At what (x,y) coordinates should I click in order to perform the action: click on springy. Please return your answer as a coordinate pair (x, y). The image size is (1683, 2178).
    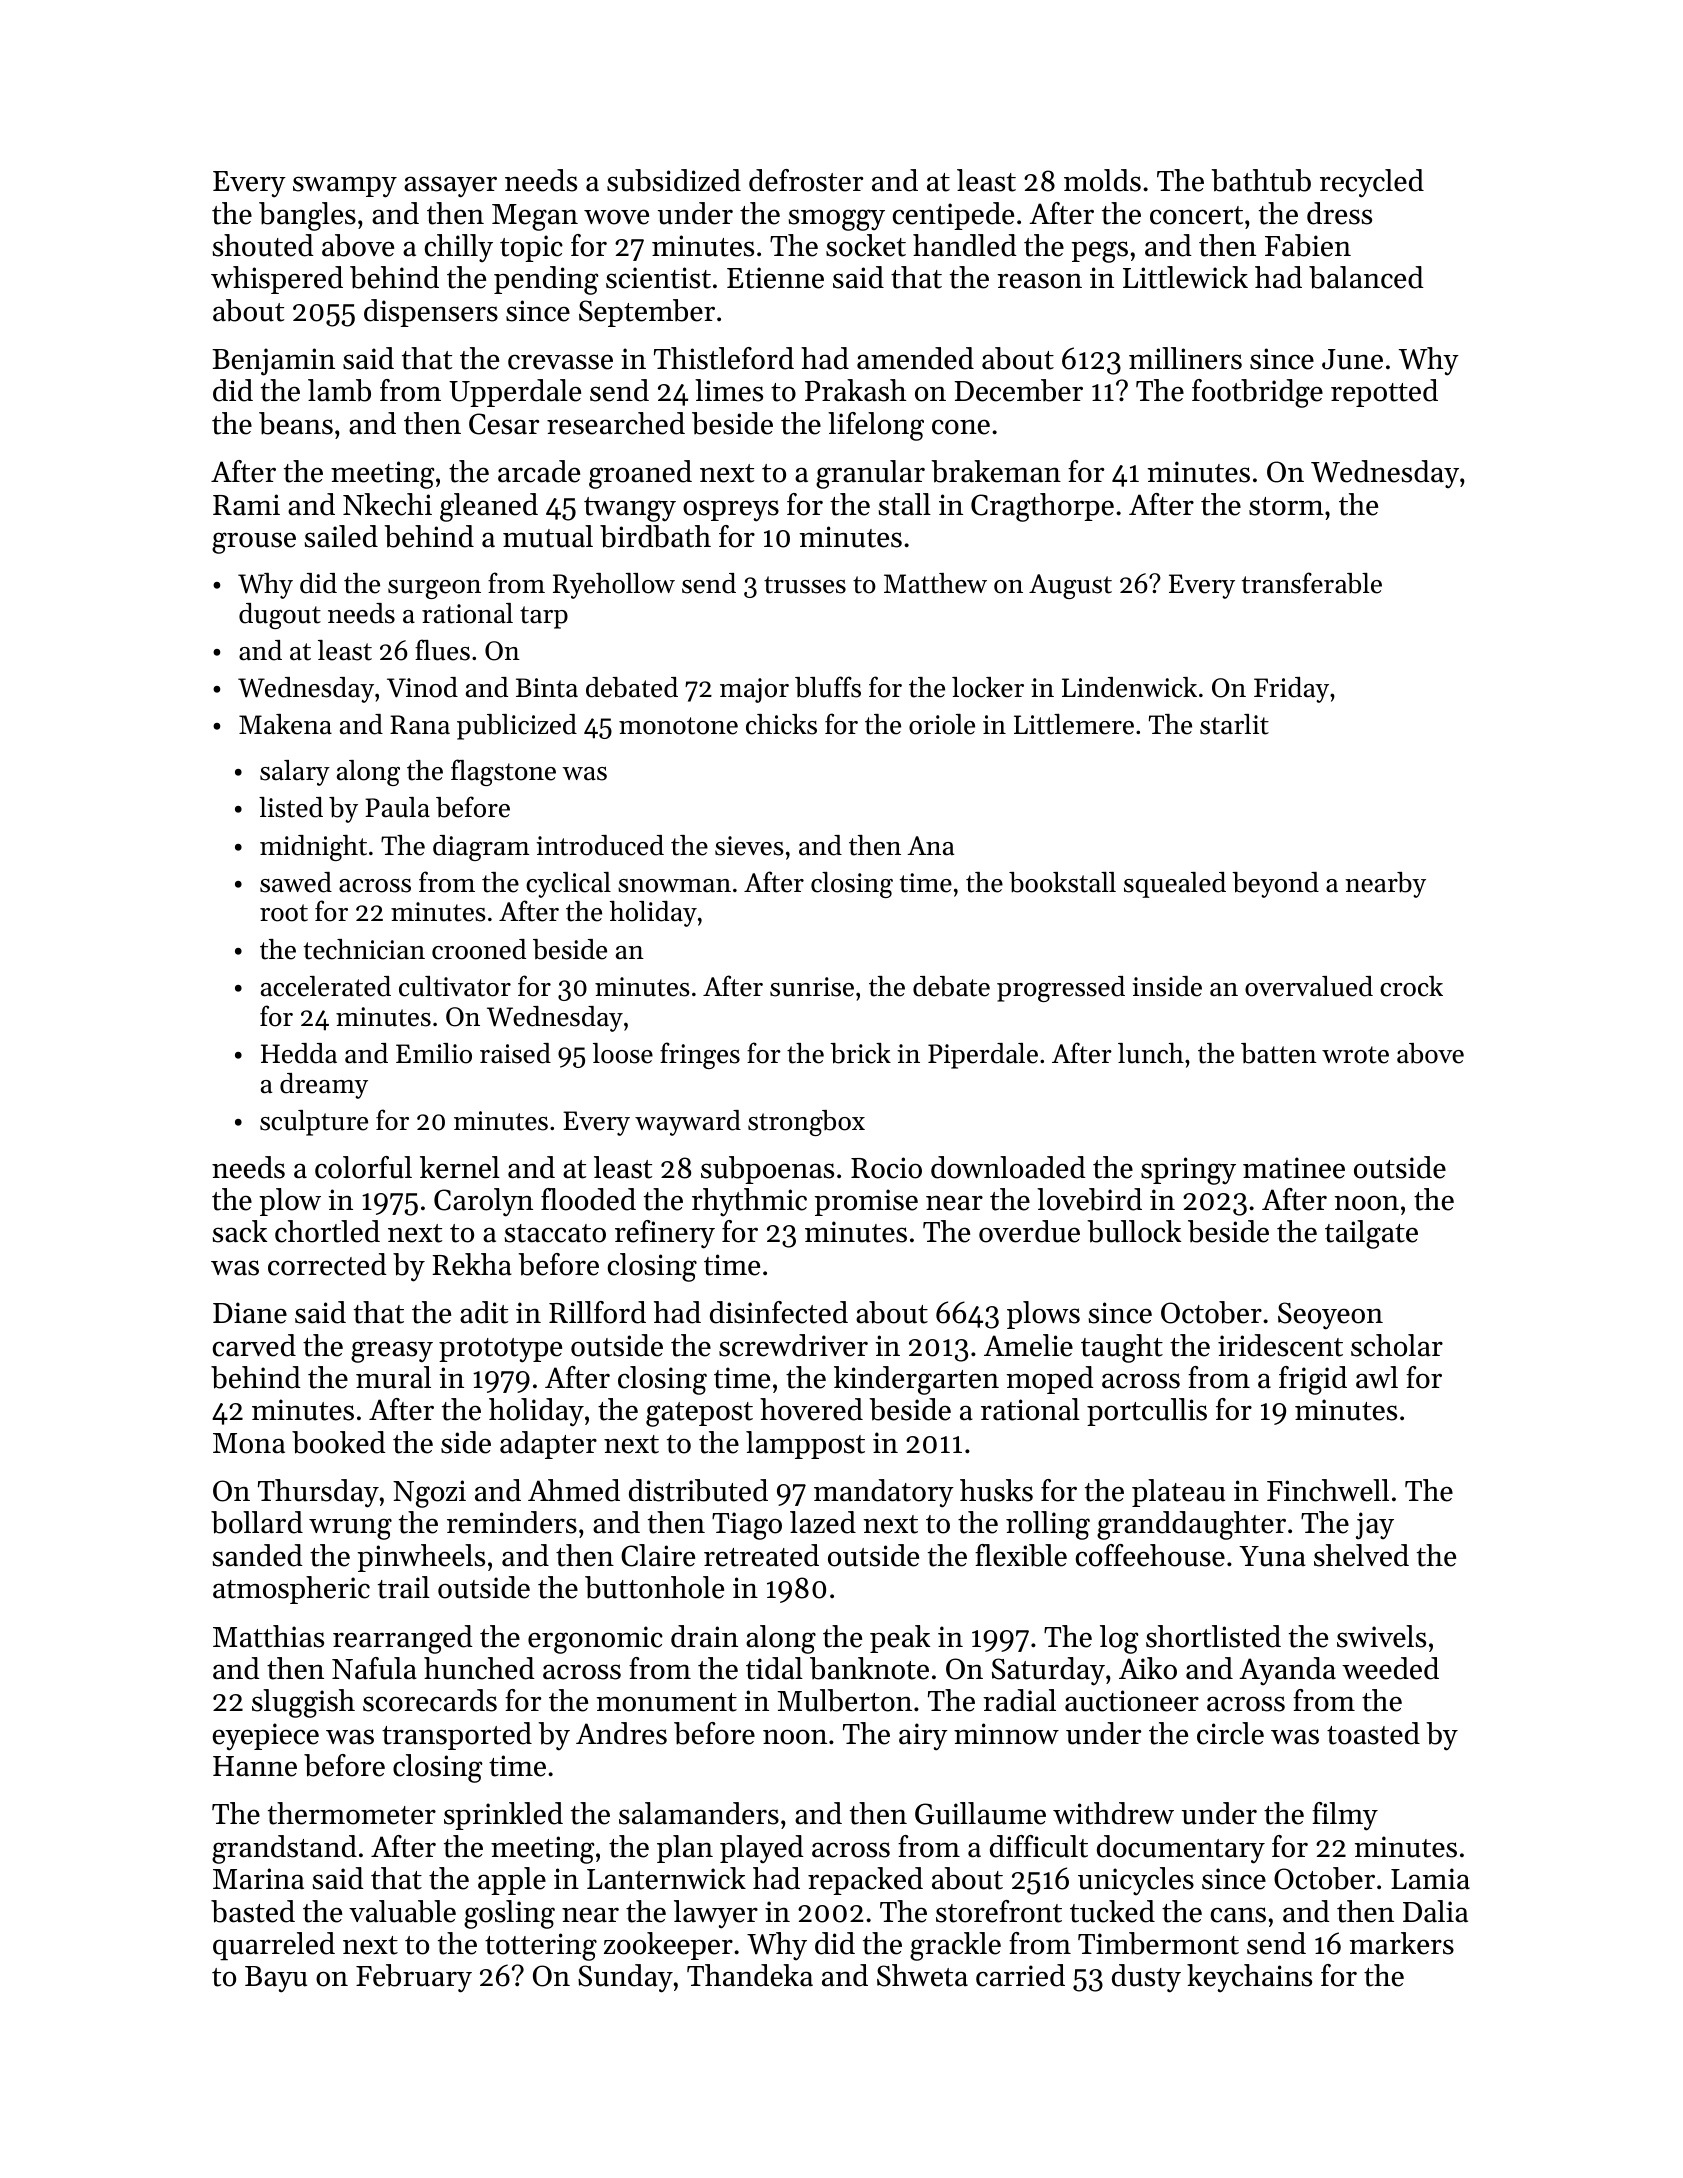
    Looking at the image, I should click on (1188, 1171).
